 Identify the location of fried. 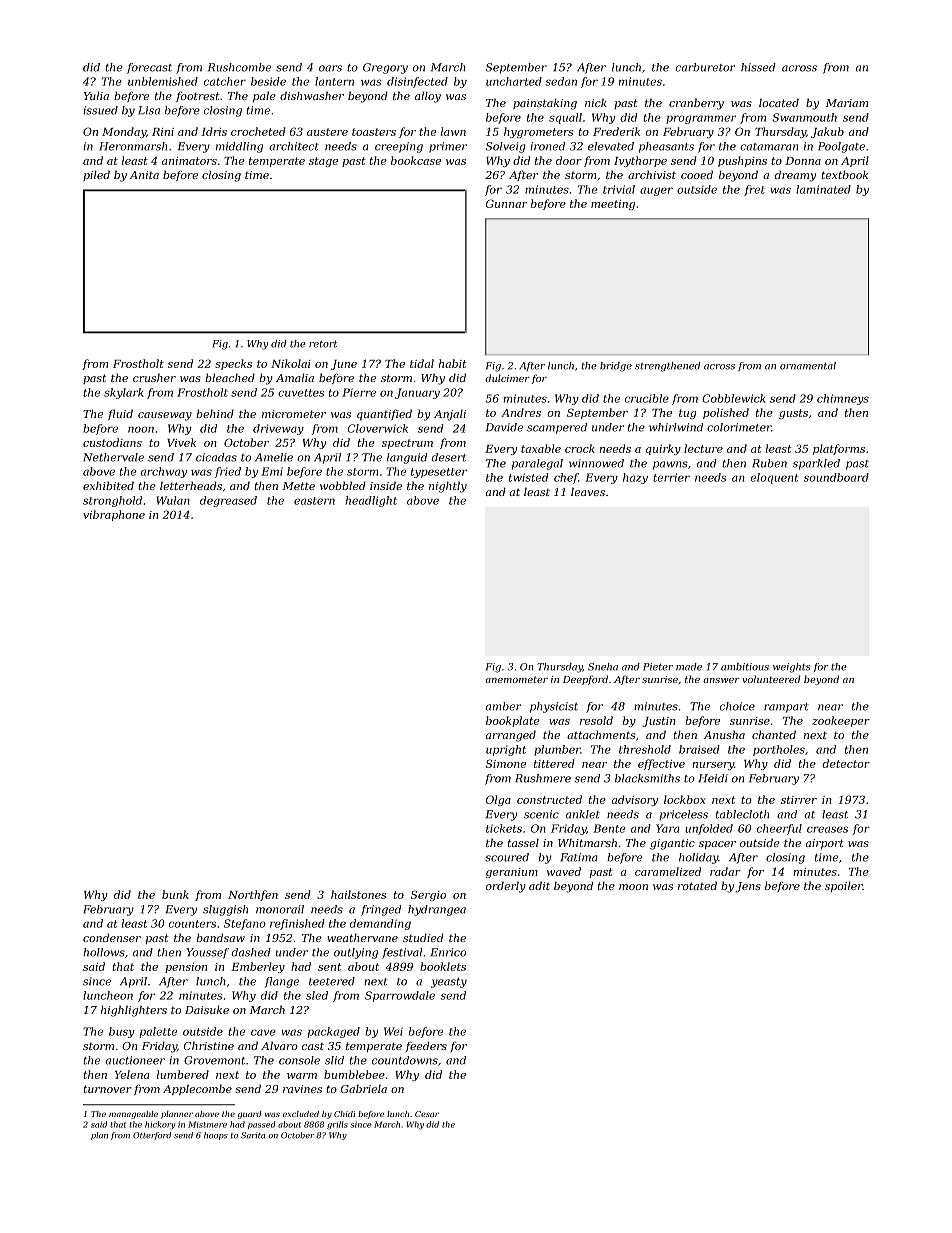
(228, 472).
